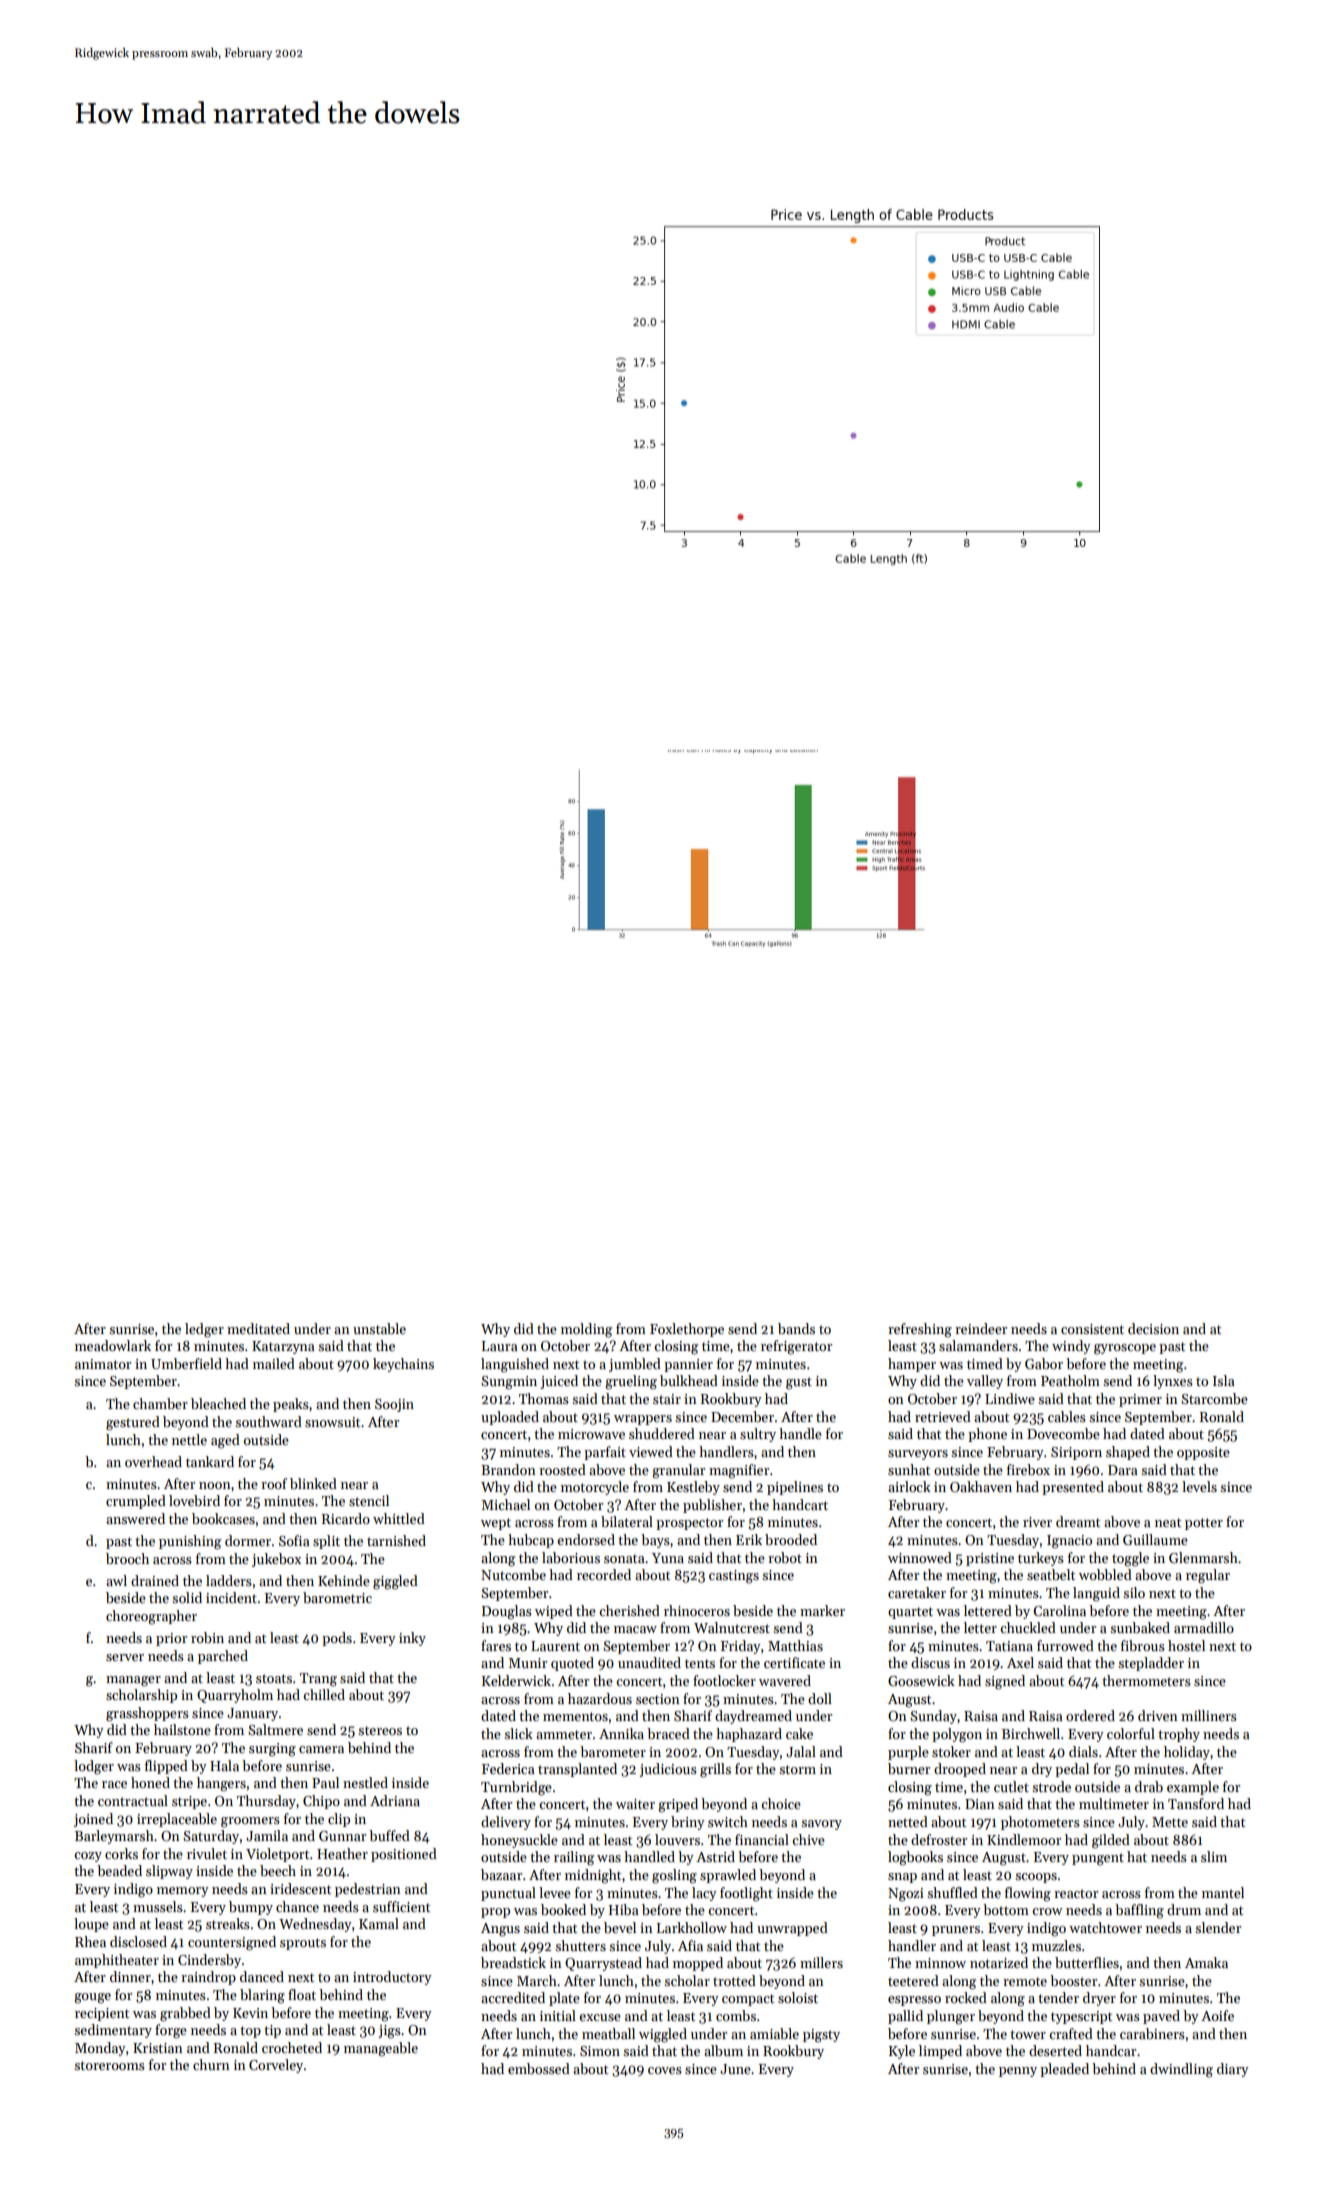 The height and width of the screenshot is (2187, 1328). What do you see at coordinates (368, 1890) in the screenshot?
I see `pedestrian` at bounding box center [368, 1890].
